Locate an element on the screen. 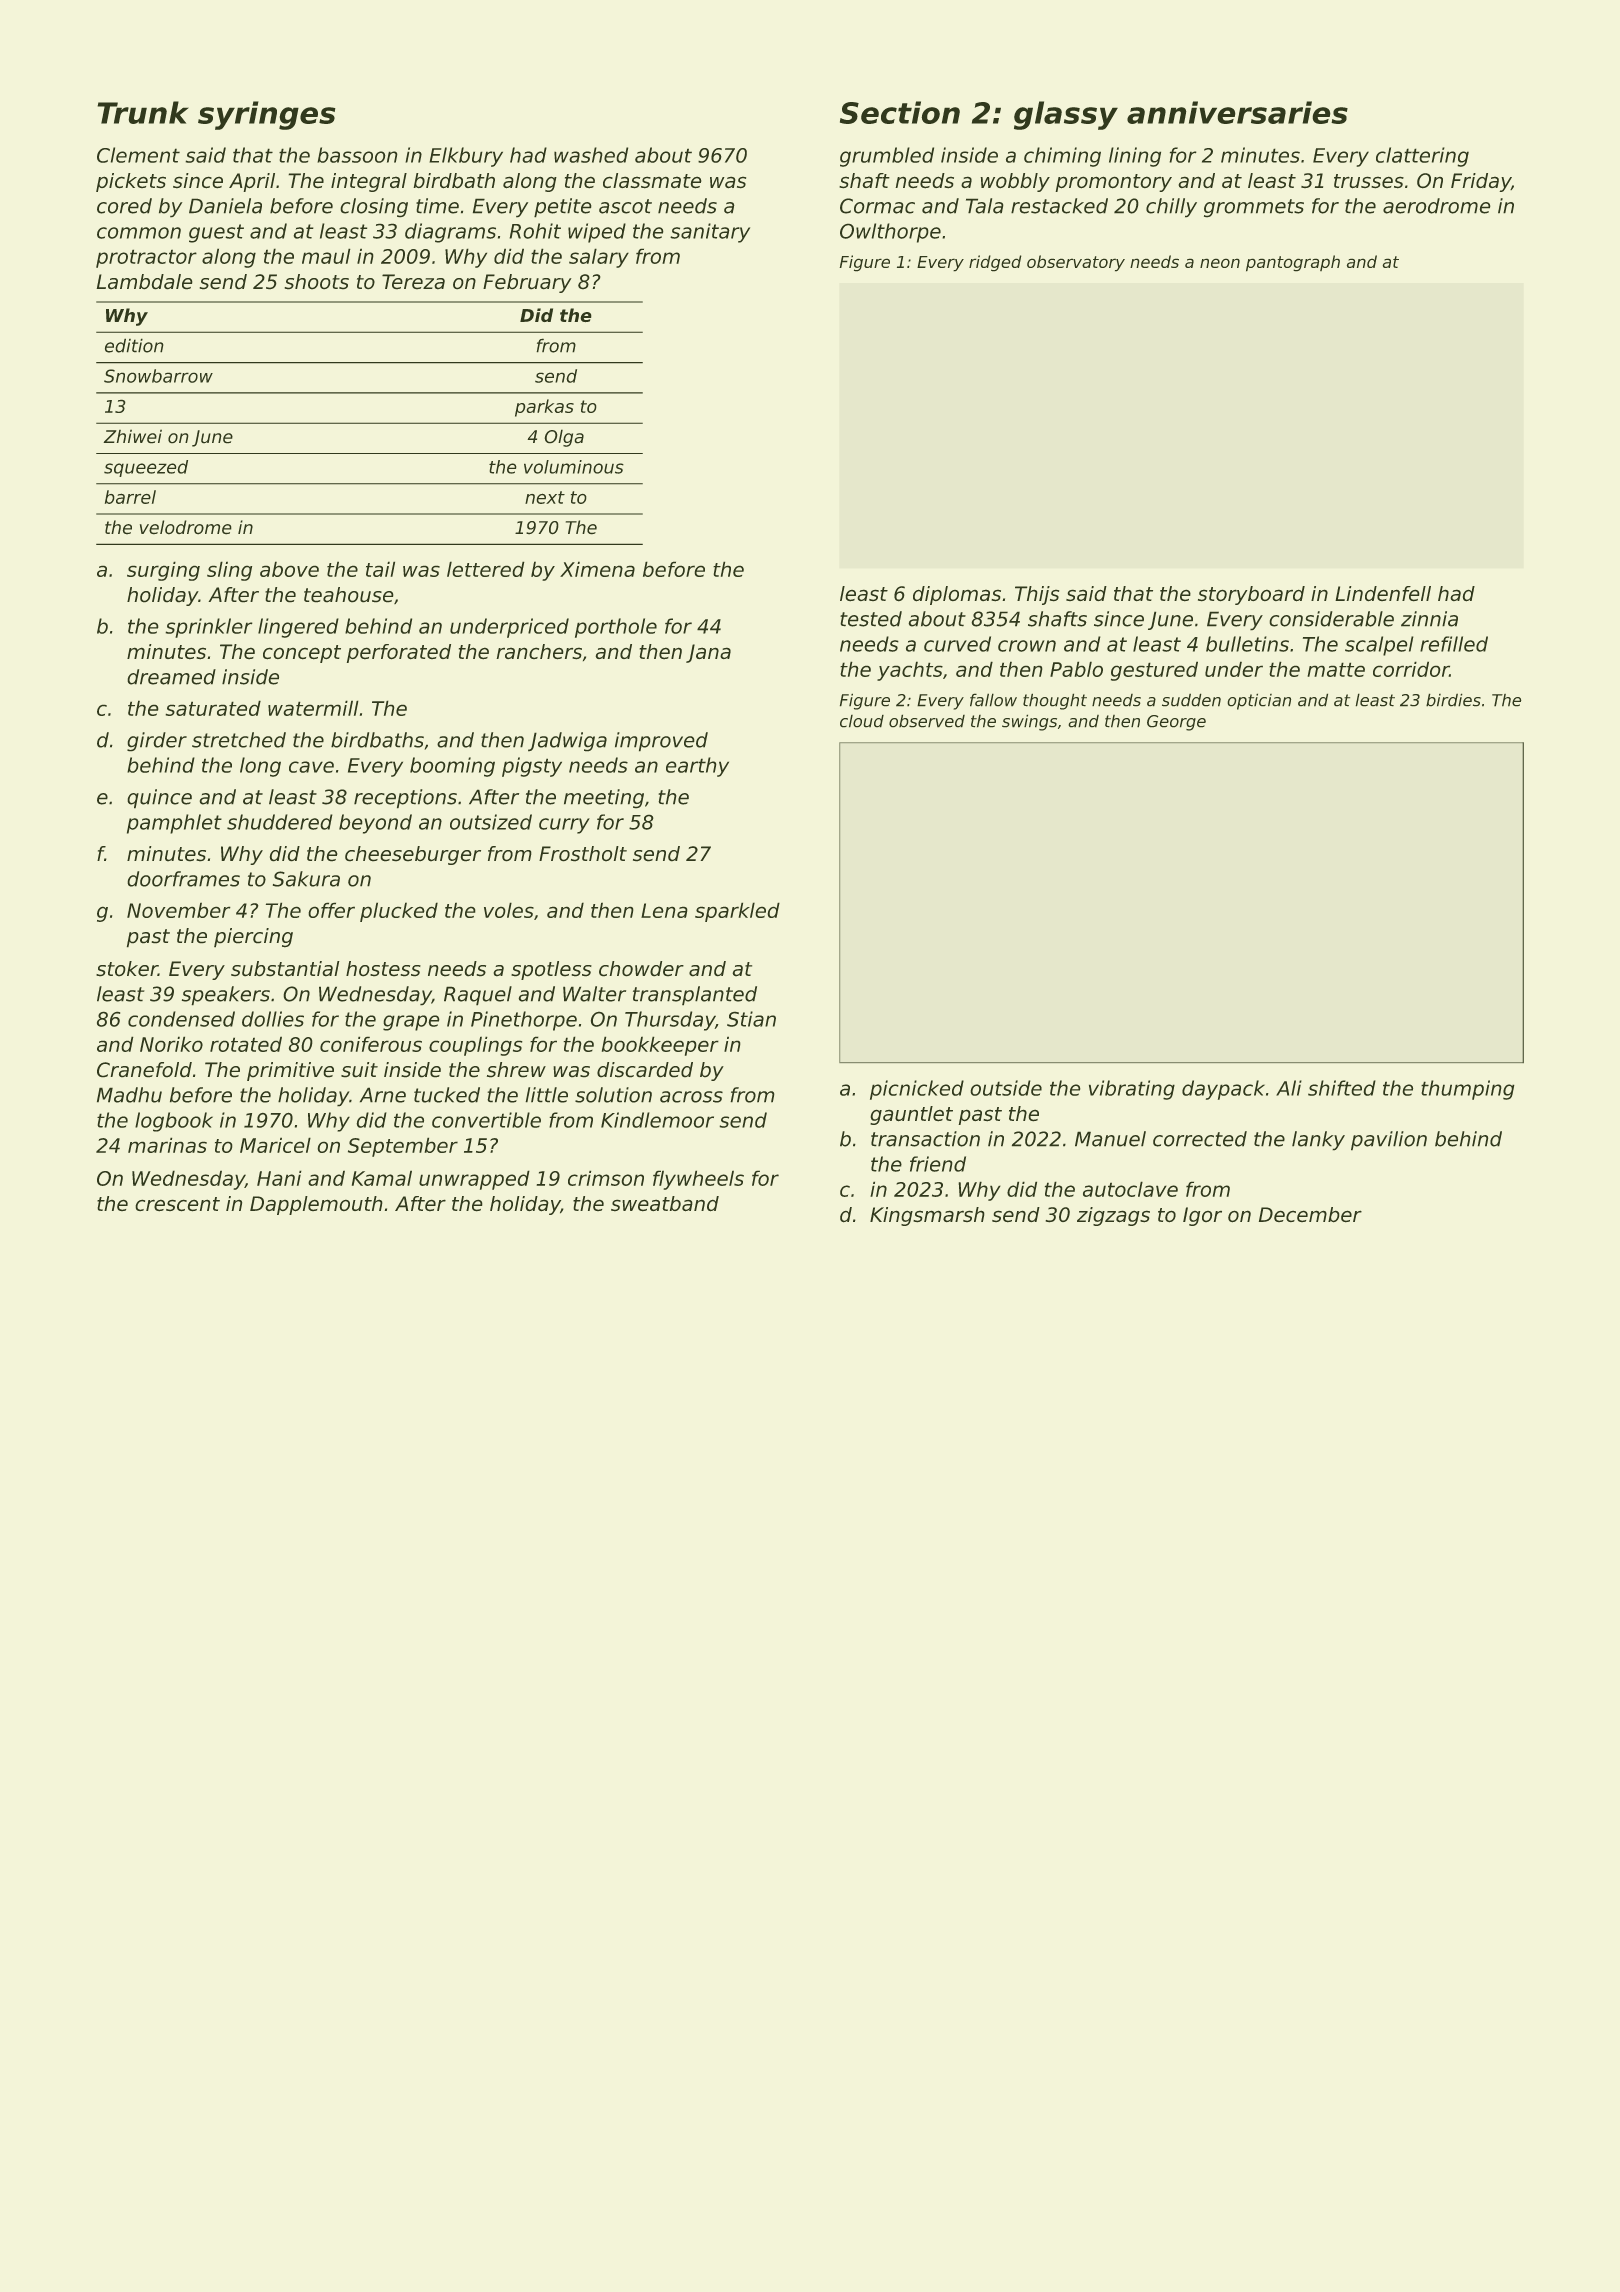 This screenshot has width=1620, height=2292. sparkled is located at coordinates (737, 912).
